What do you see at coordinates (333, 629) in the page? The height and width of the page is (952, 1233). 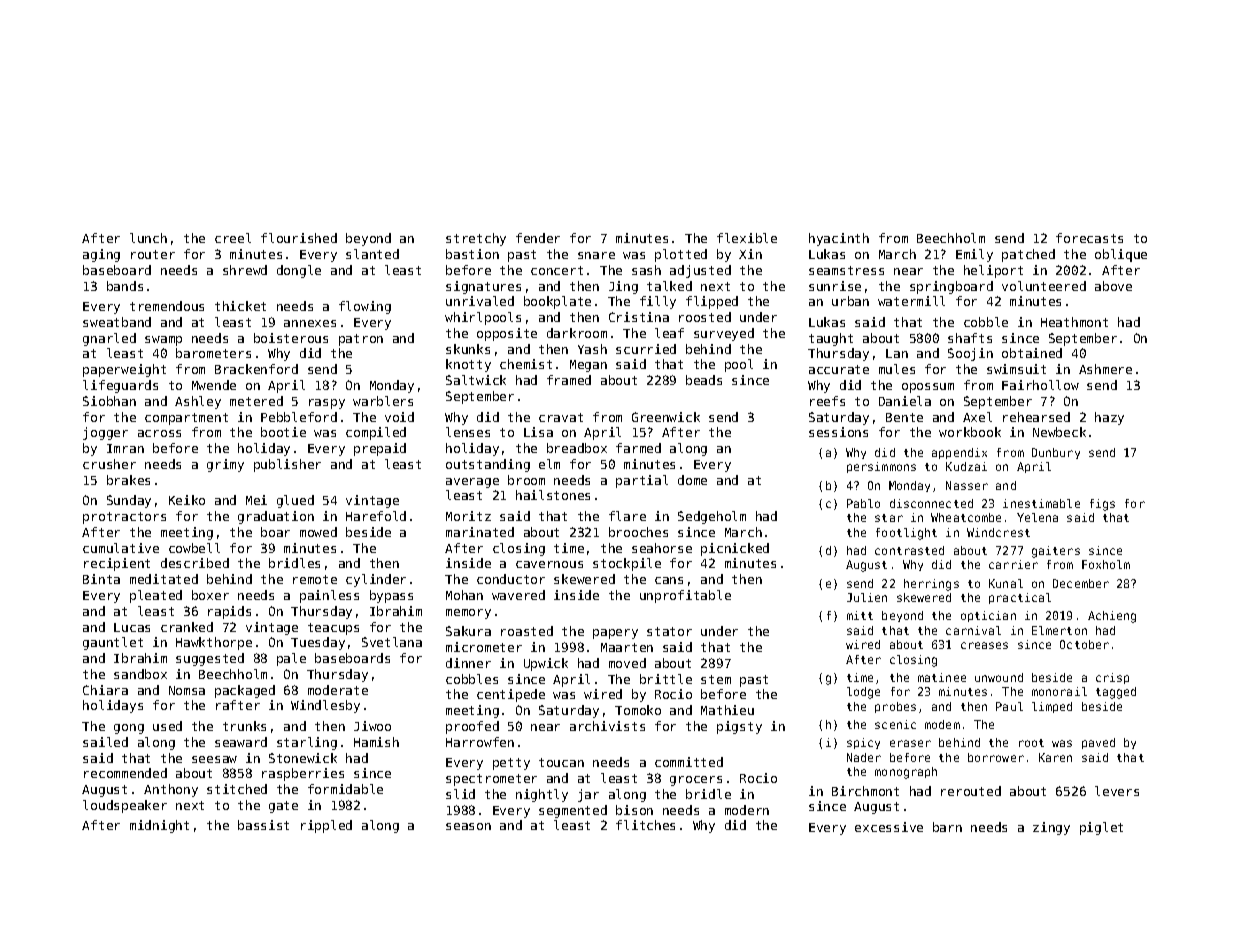 I see `teacups` at bounding box center [333, 629].
